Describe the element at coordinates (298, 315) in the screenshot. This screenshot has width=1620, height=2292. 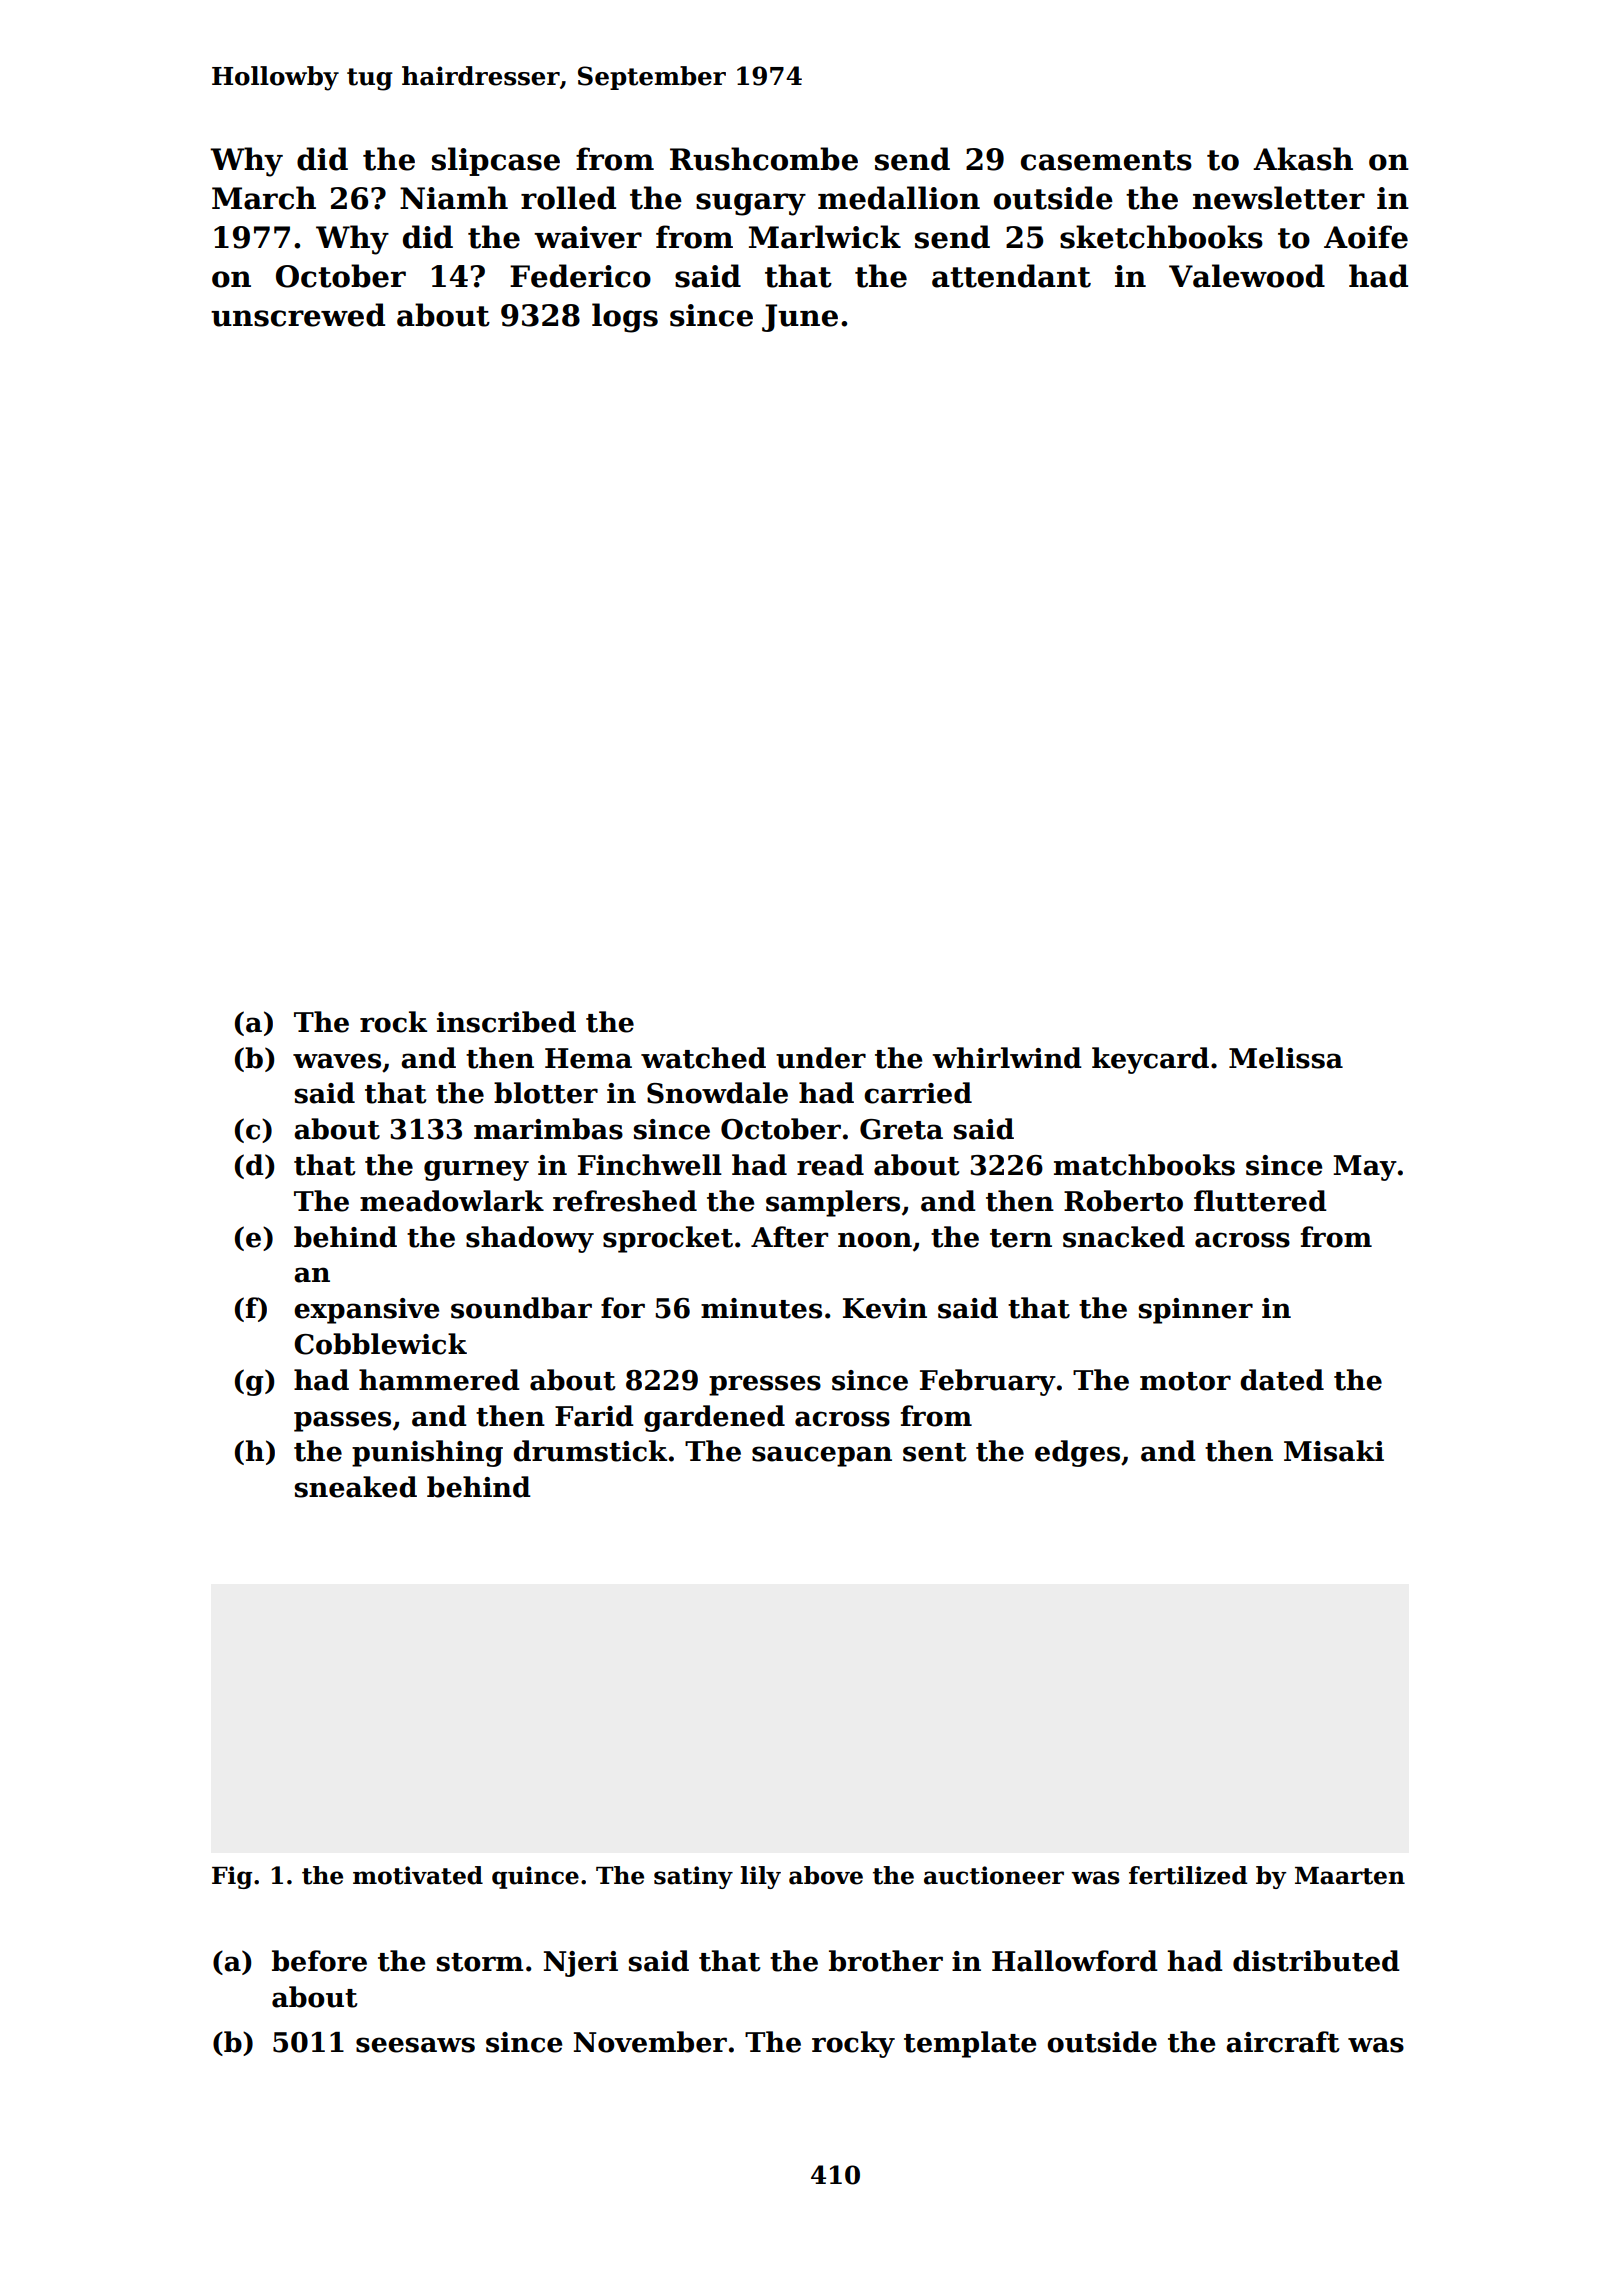
I see `unscrewed` at that location.
